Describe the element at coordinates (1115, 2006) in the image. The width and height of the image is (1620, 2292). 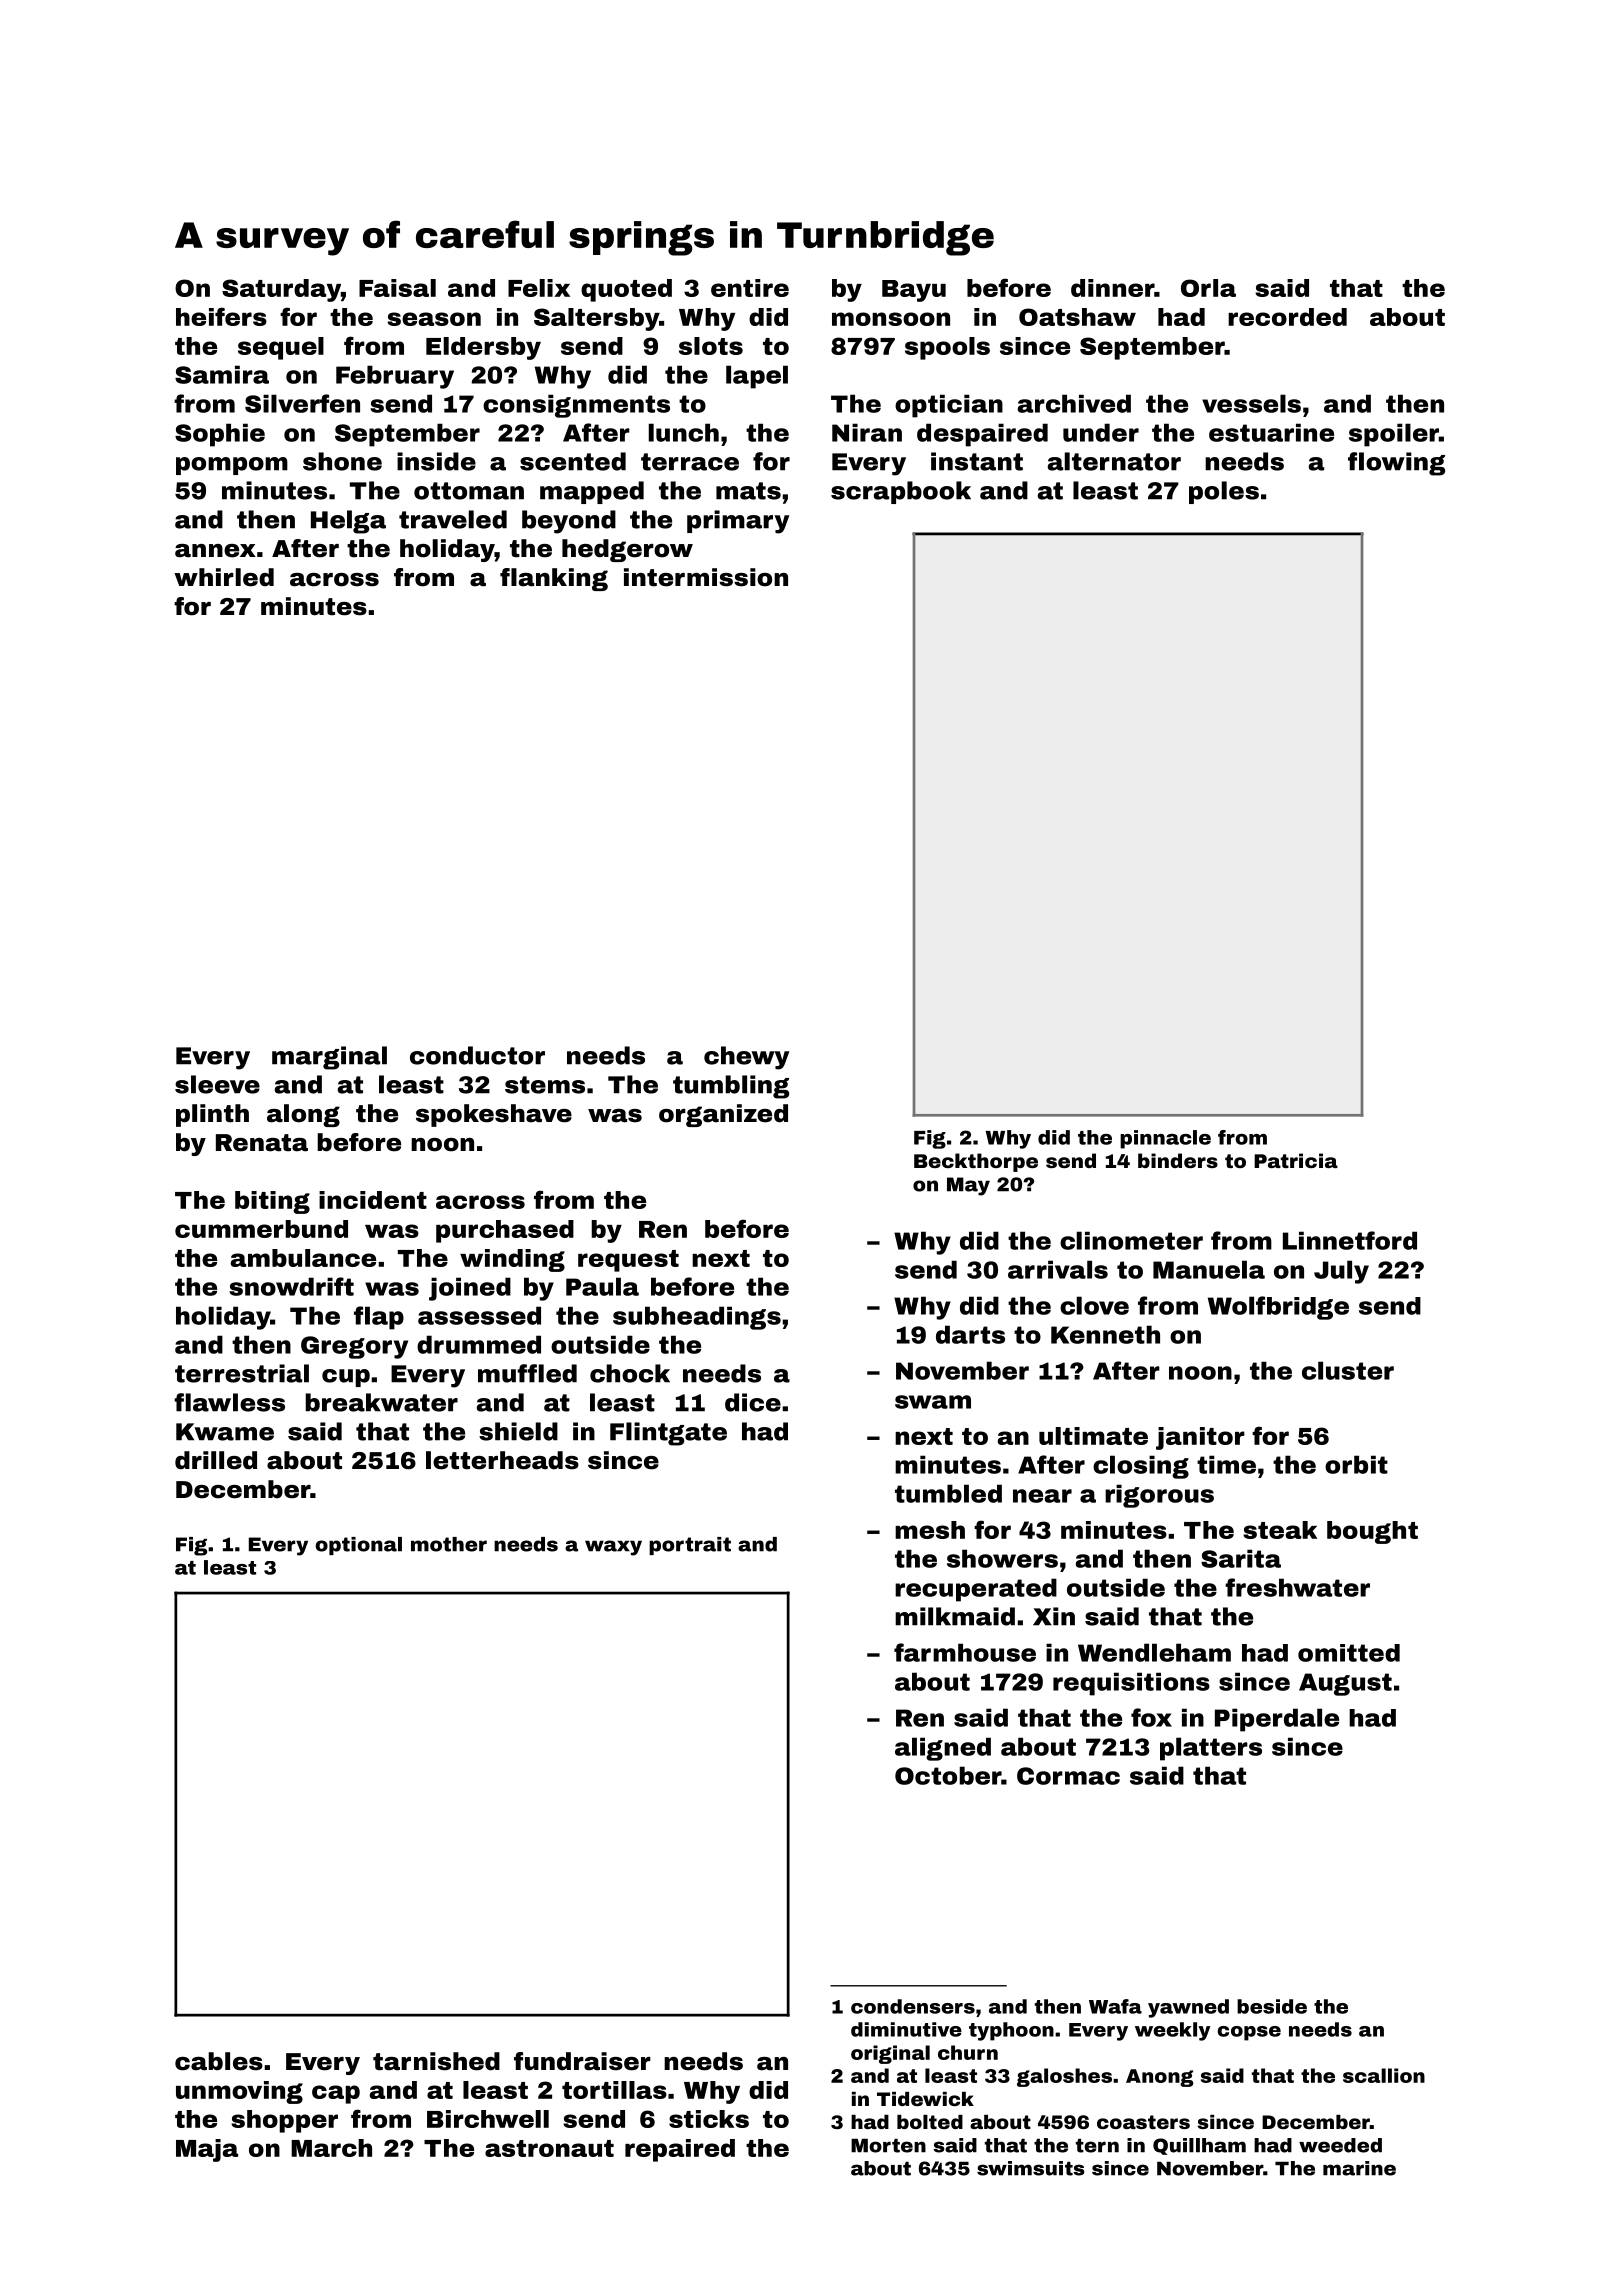
I see `Wafa` at that location.
